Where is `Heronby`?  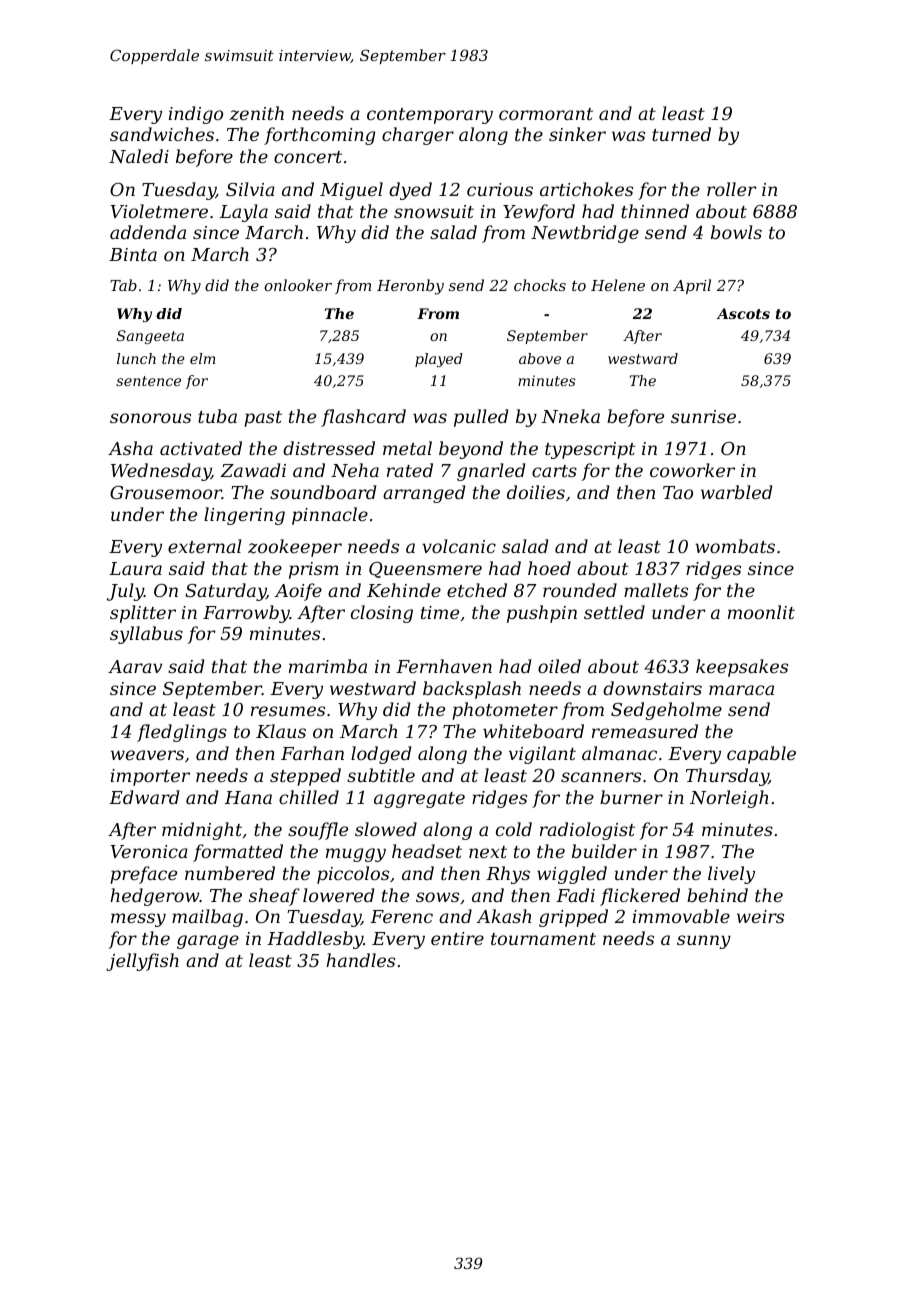
Heronby is located at coordinates (410, 287).
